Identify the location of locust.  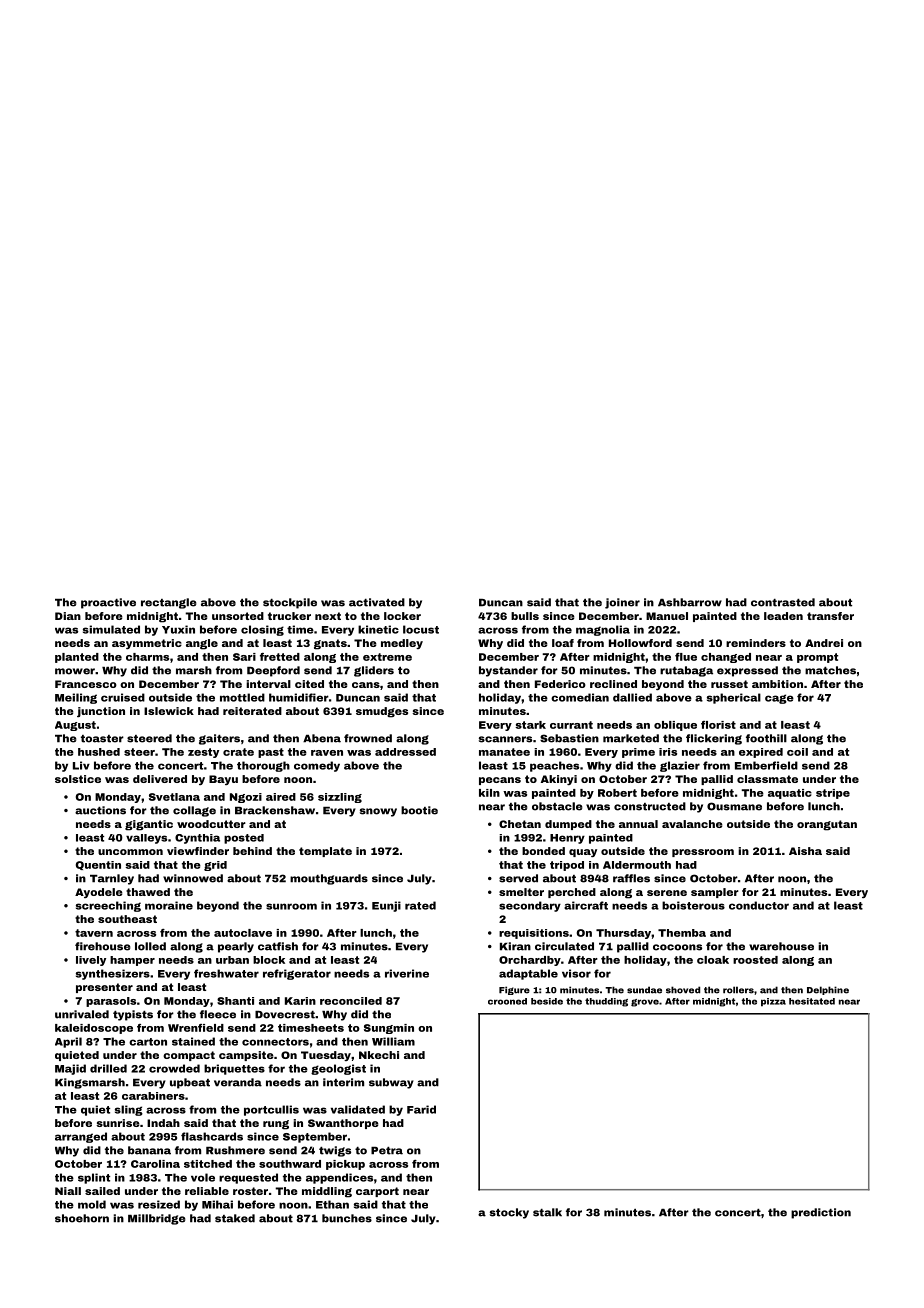
(421, 629).
